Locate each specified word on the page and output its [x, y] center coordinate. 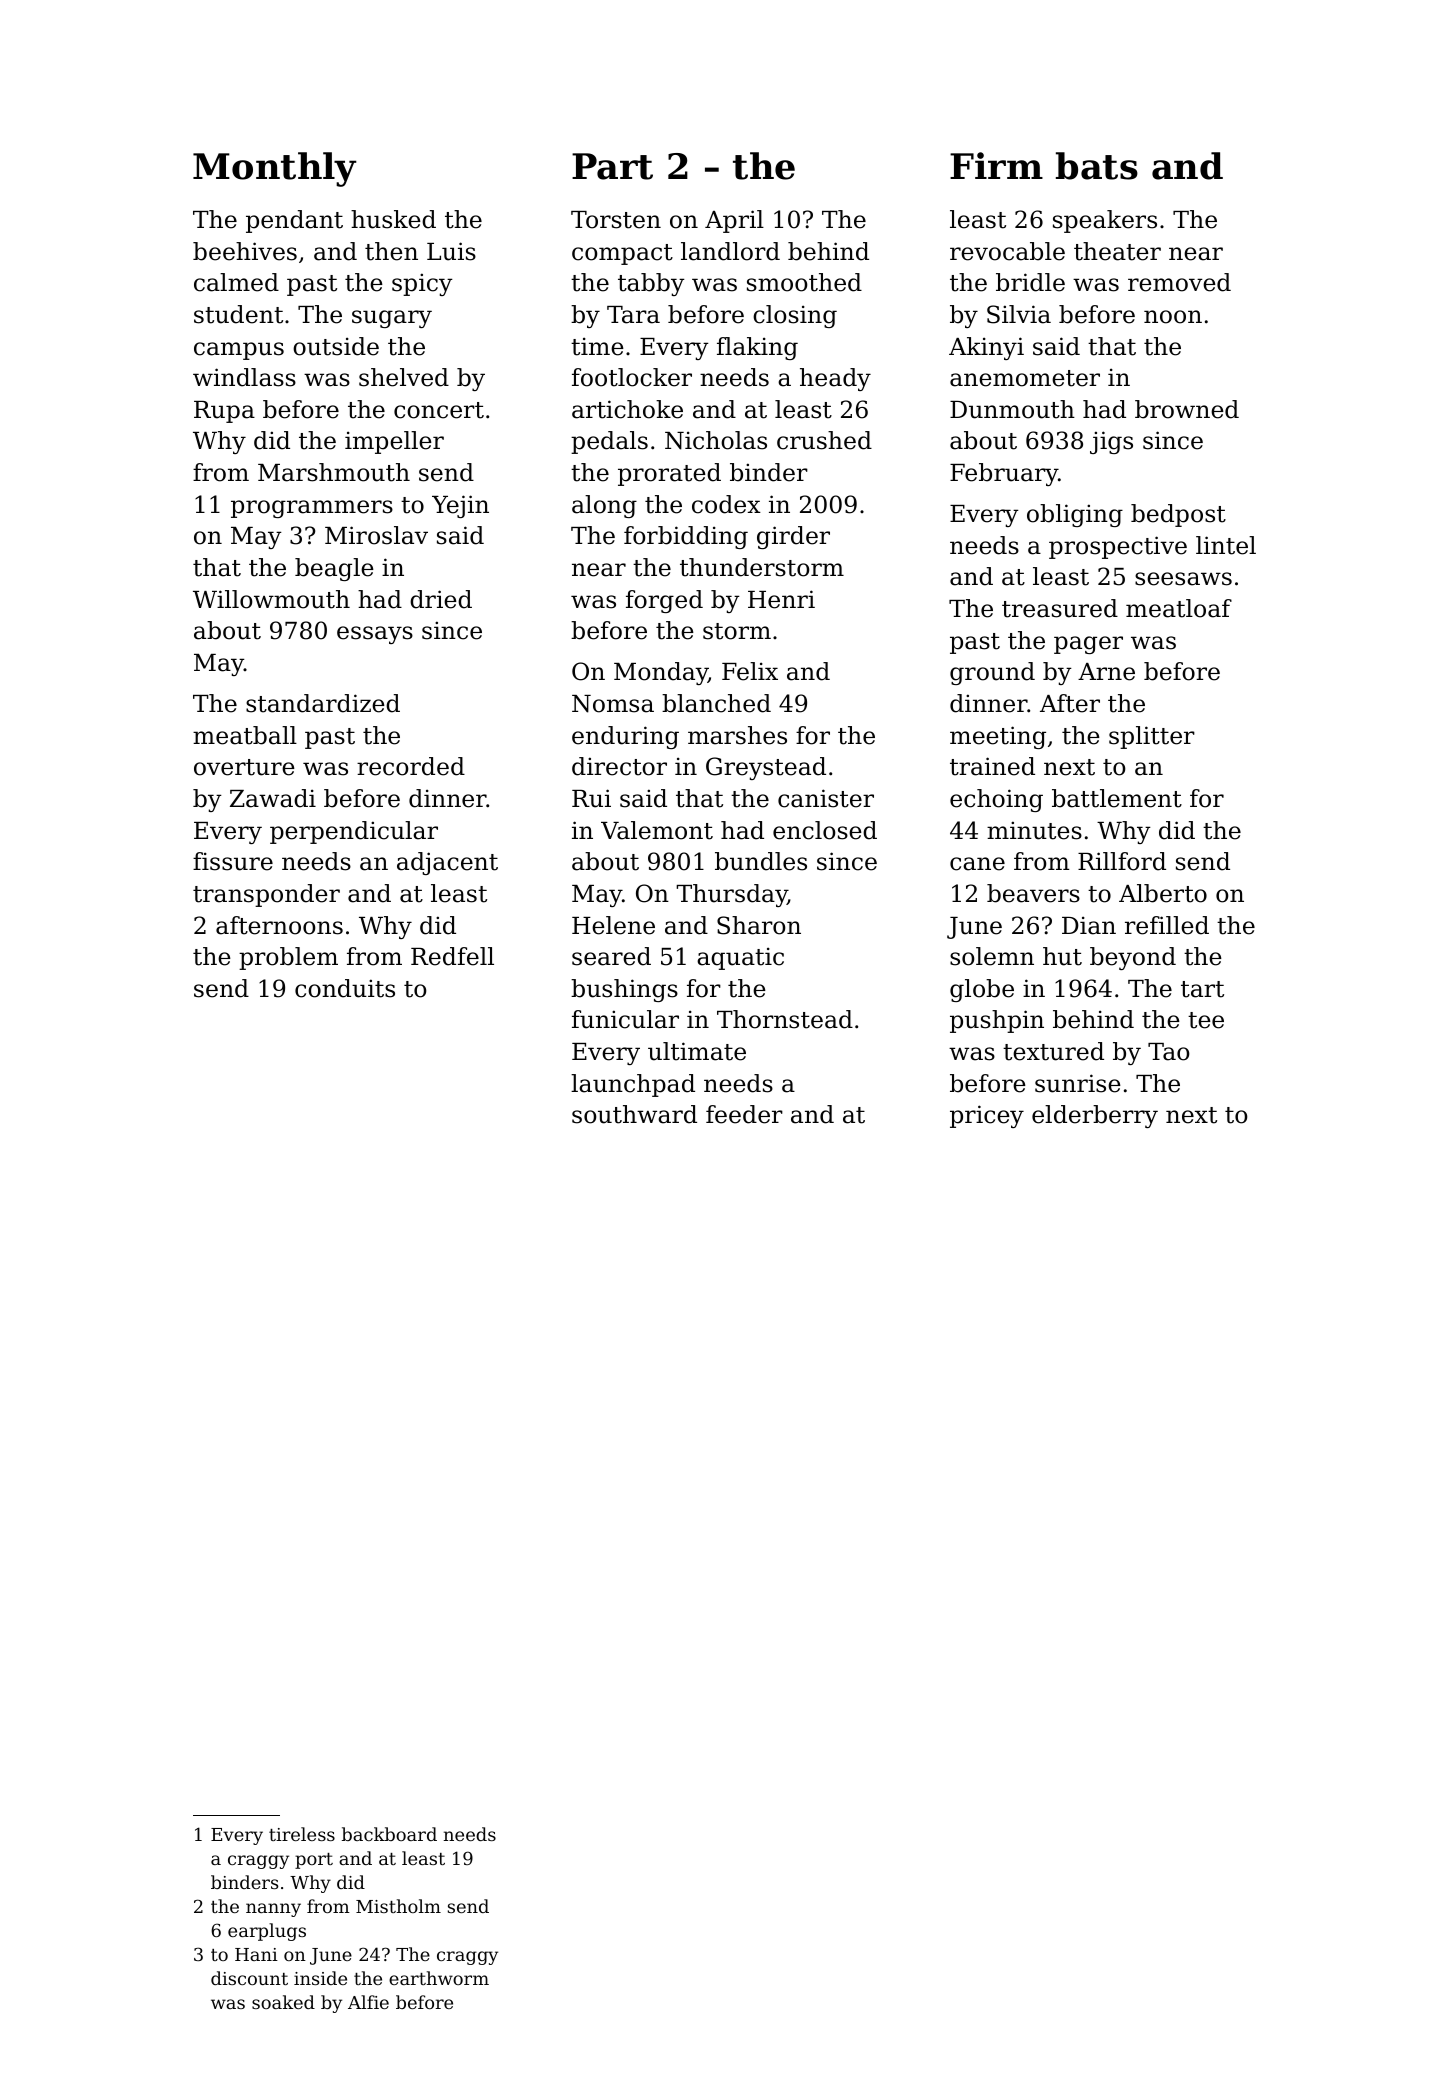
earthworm [439, 1978]
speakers [1105, 221]
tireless [302, 1834]
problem [288, 958]
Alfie [368, 2002]
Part [612, 166]
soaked [283, 2002]
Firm [996, 165]
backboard [389, 1834]
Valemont [657, 830]
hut [1062, 956]
